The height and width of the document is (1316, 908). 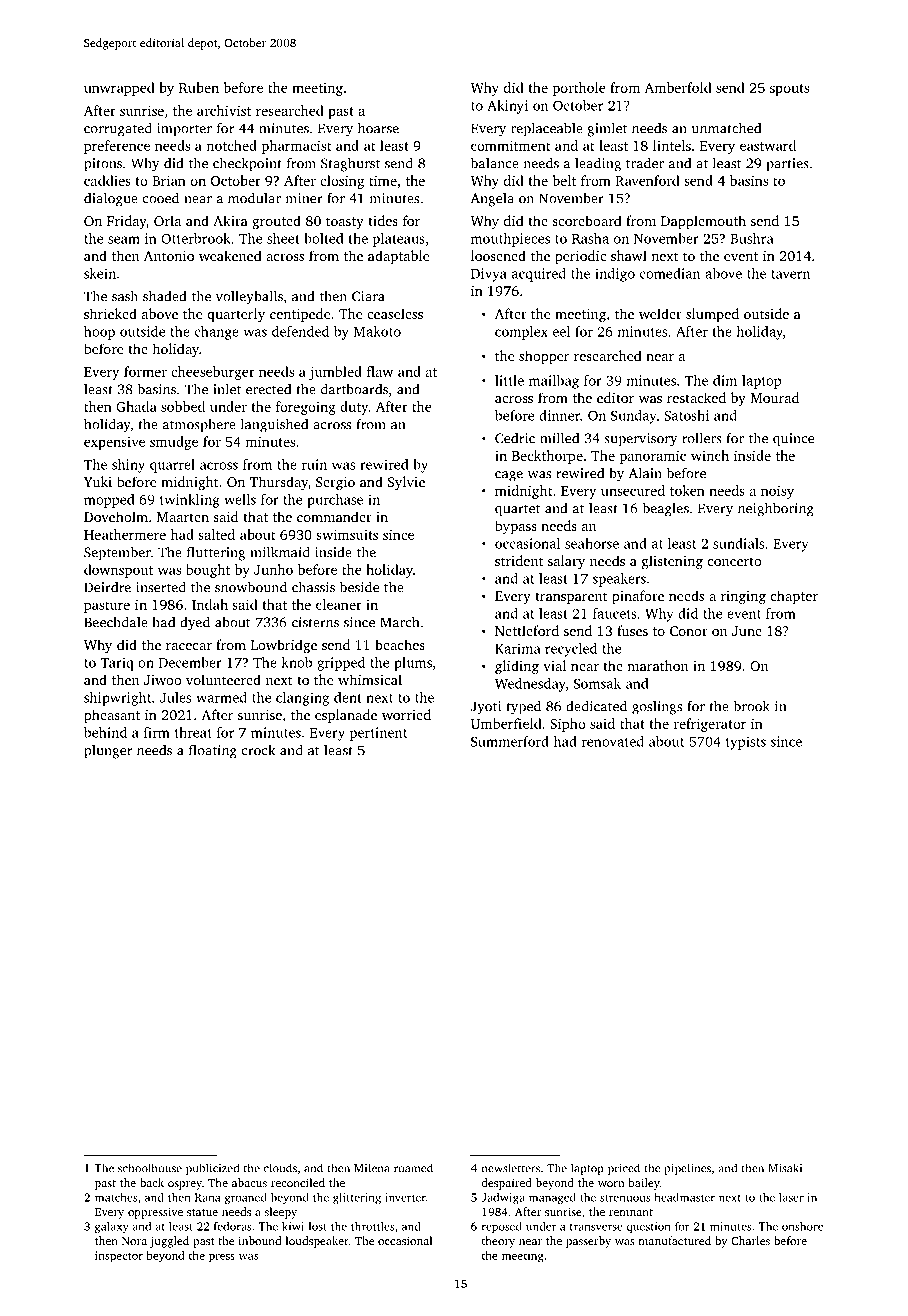 What do you see at coordinates (703, 222) in the document?
I see `Dapplemouth` at bounding box center [703, 222].
